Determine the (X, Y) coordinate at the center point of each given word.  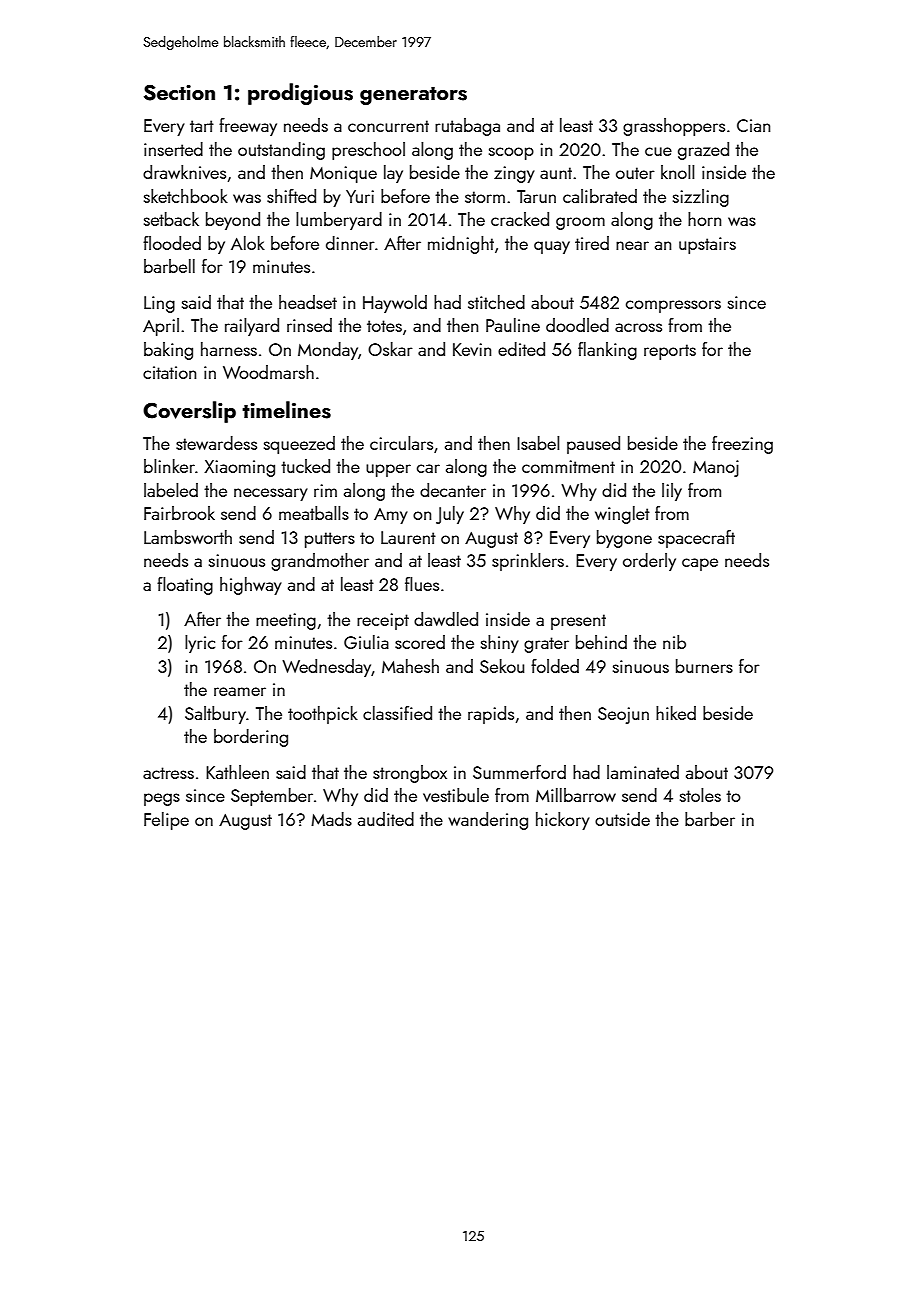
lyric (200, 644)
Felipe (166, 821)
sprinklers (528, 562)
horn (704, 219)
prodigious (300, 94)
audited (386, 819)
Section (179, 92)
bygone (624, 539)
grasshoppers (674, 127)
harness (229, 349)
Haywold (395, 304)
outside (622, 819)
